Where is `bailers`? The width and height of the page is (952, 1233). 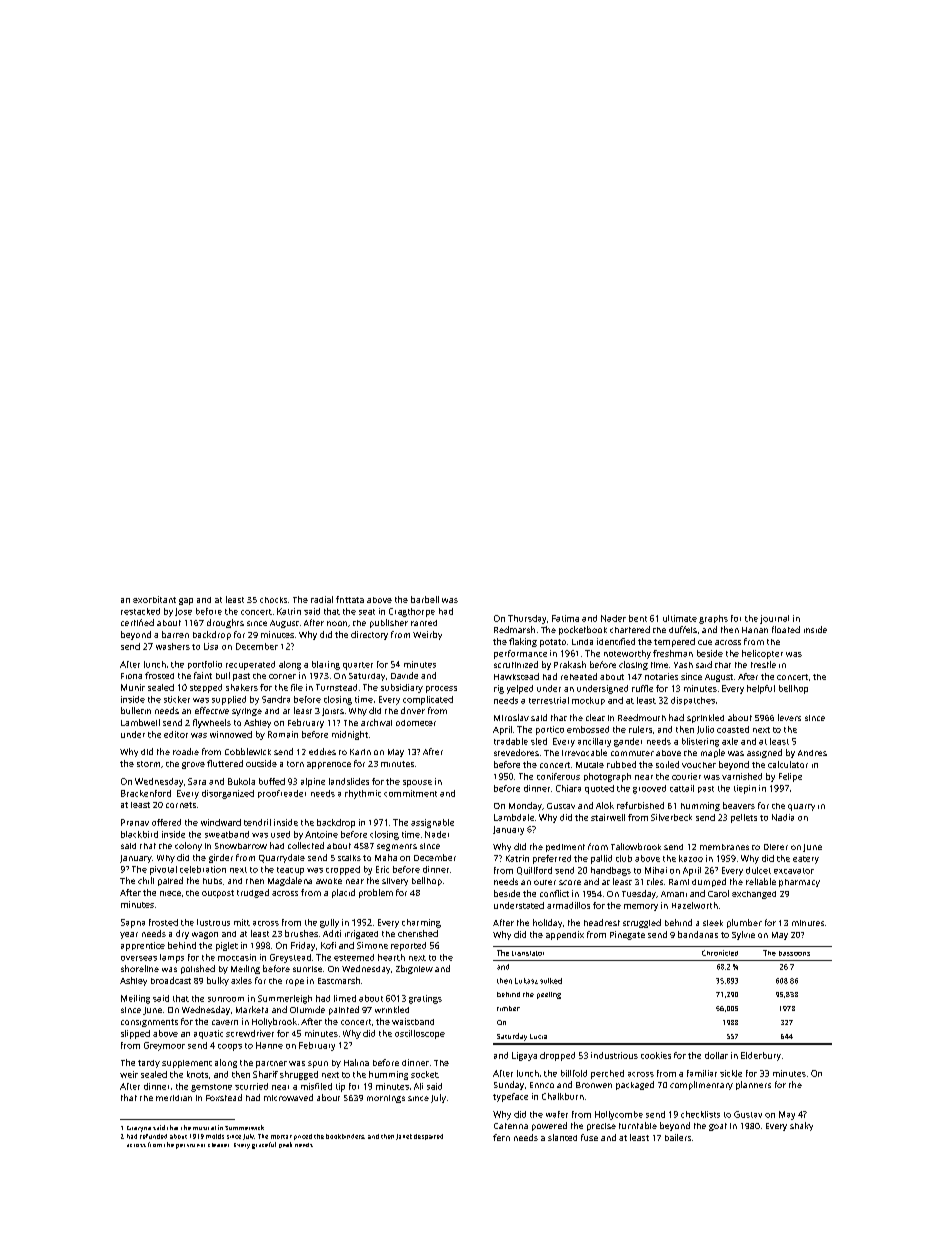
bailers is located at coordinates (678, 1137).
